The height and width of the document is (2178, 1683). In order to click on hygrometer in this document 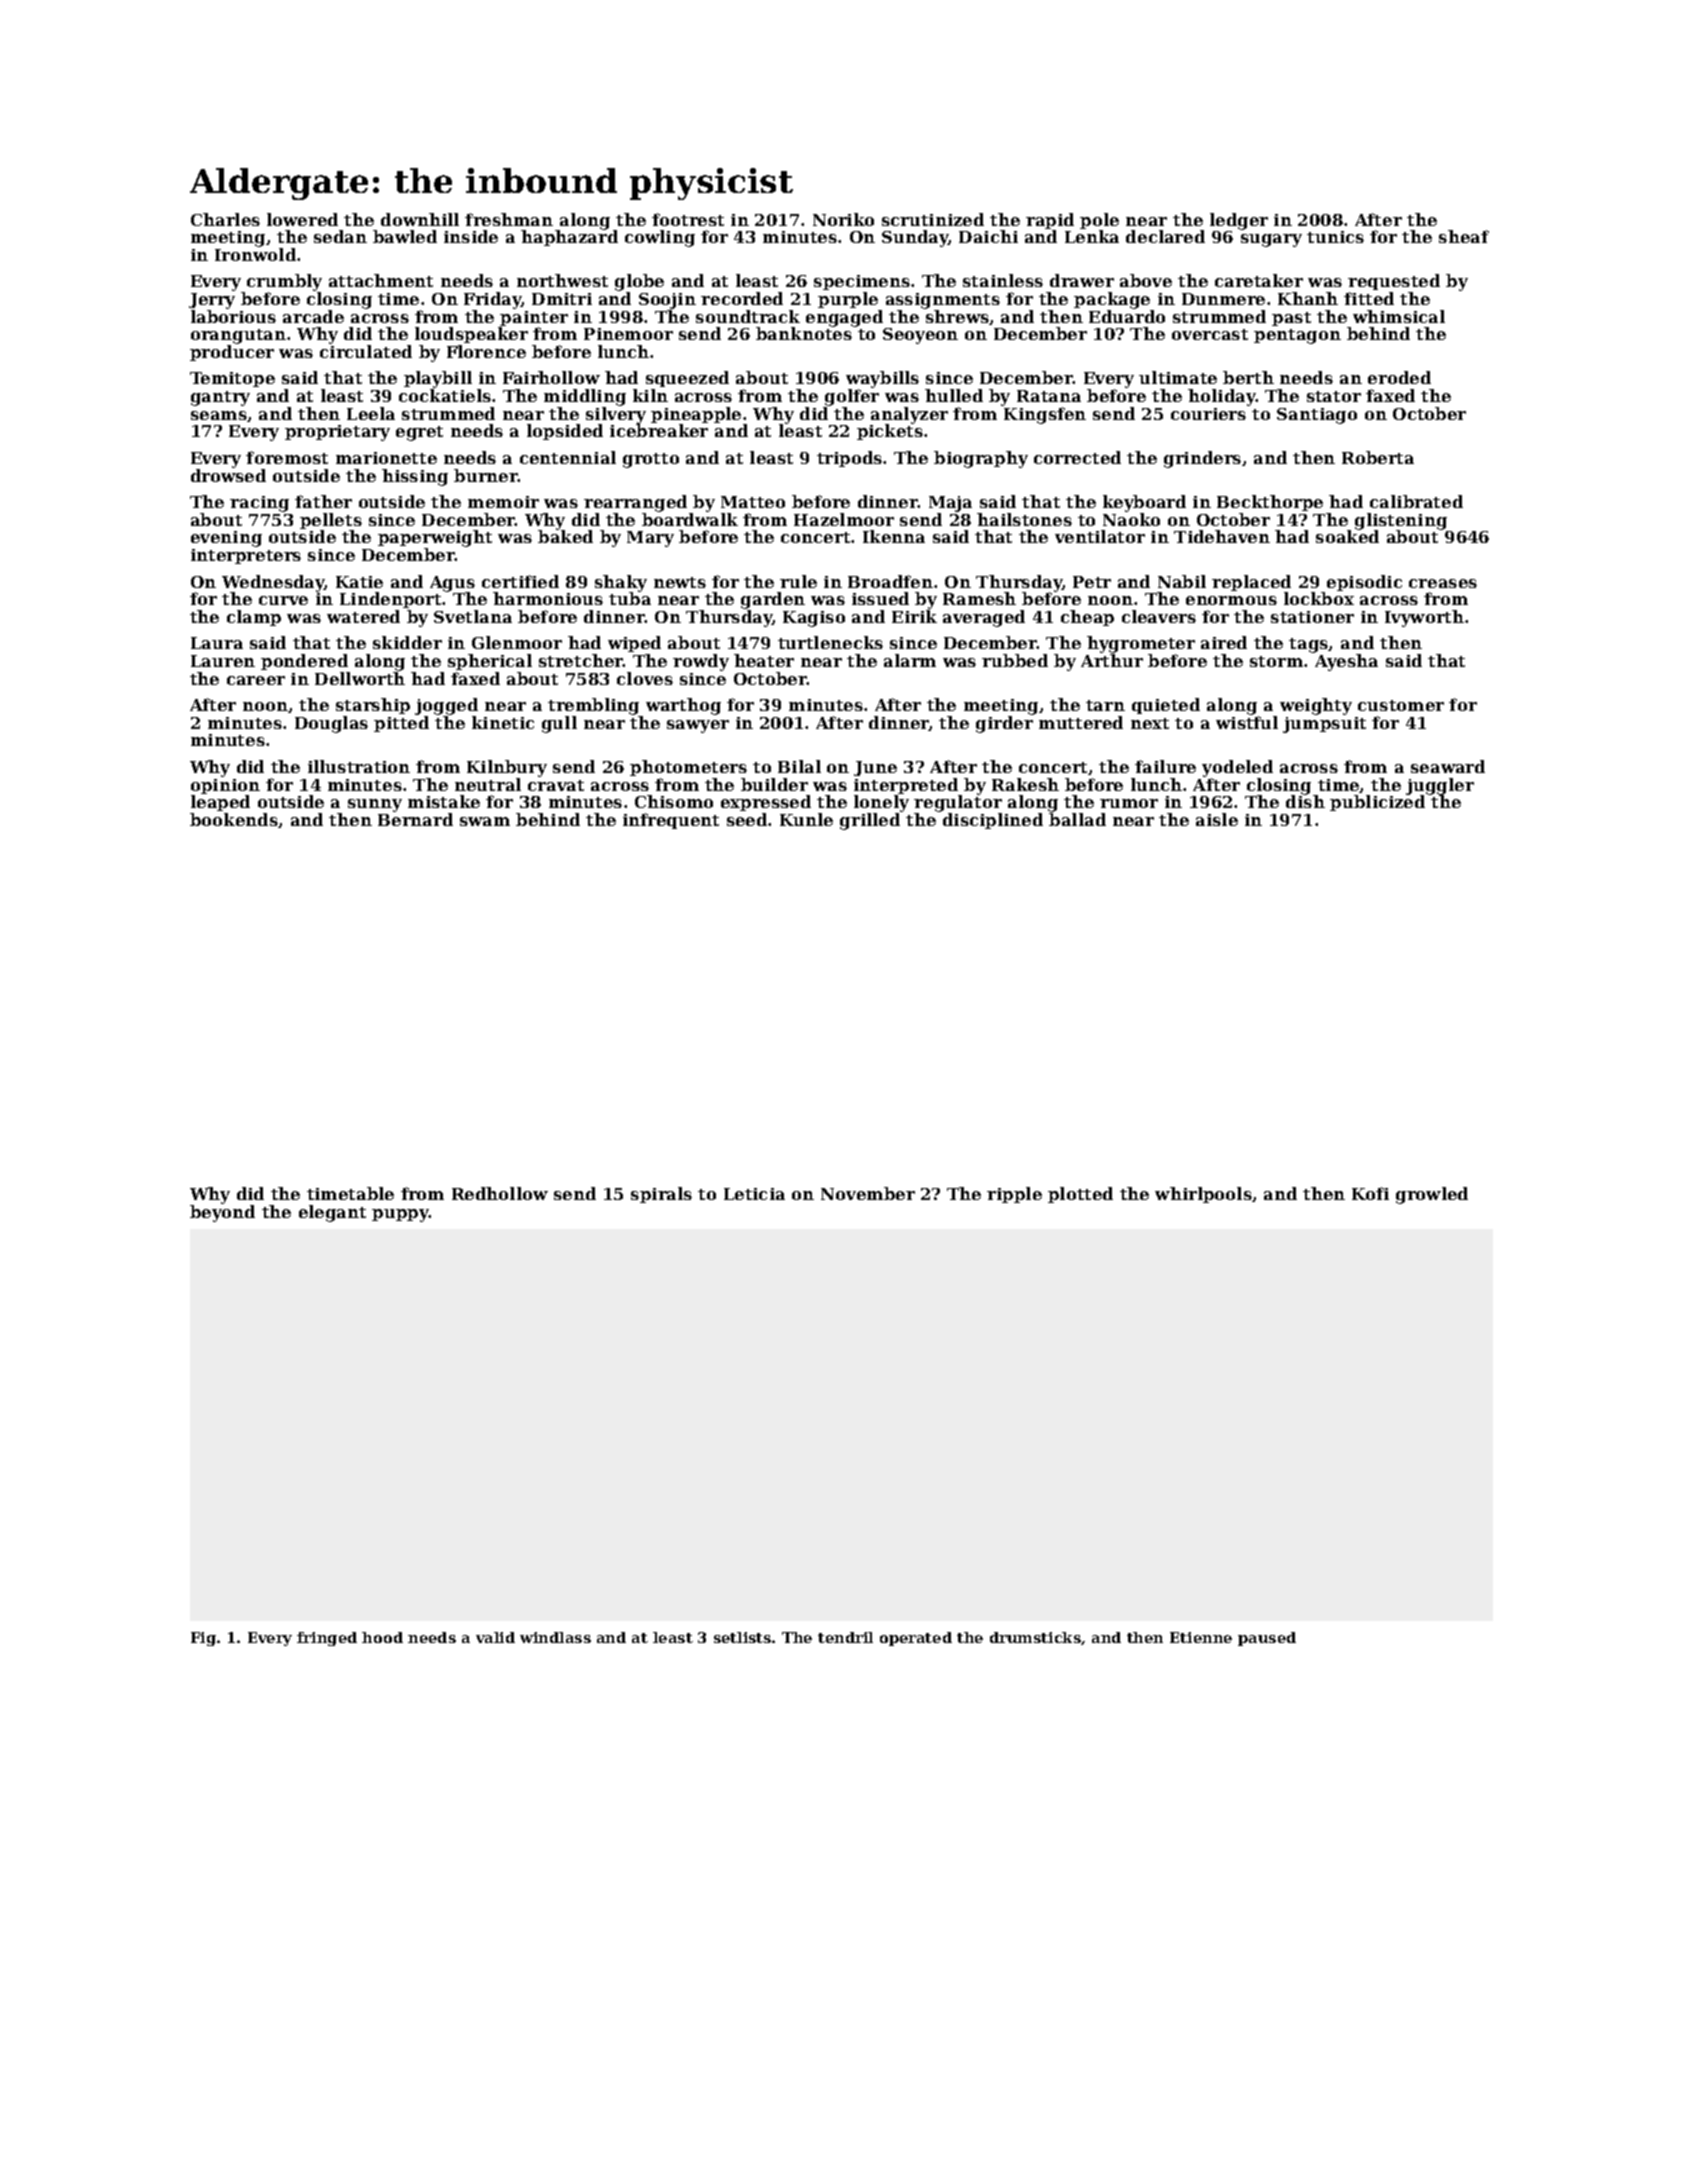, I will do `click(1141, 644)`.
